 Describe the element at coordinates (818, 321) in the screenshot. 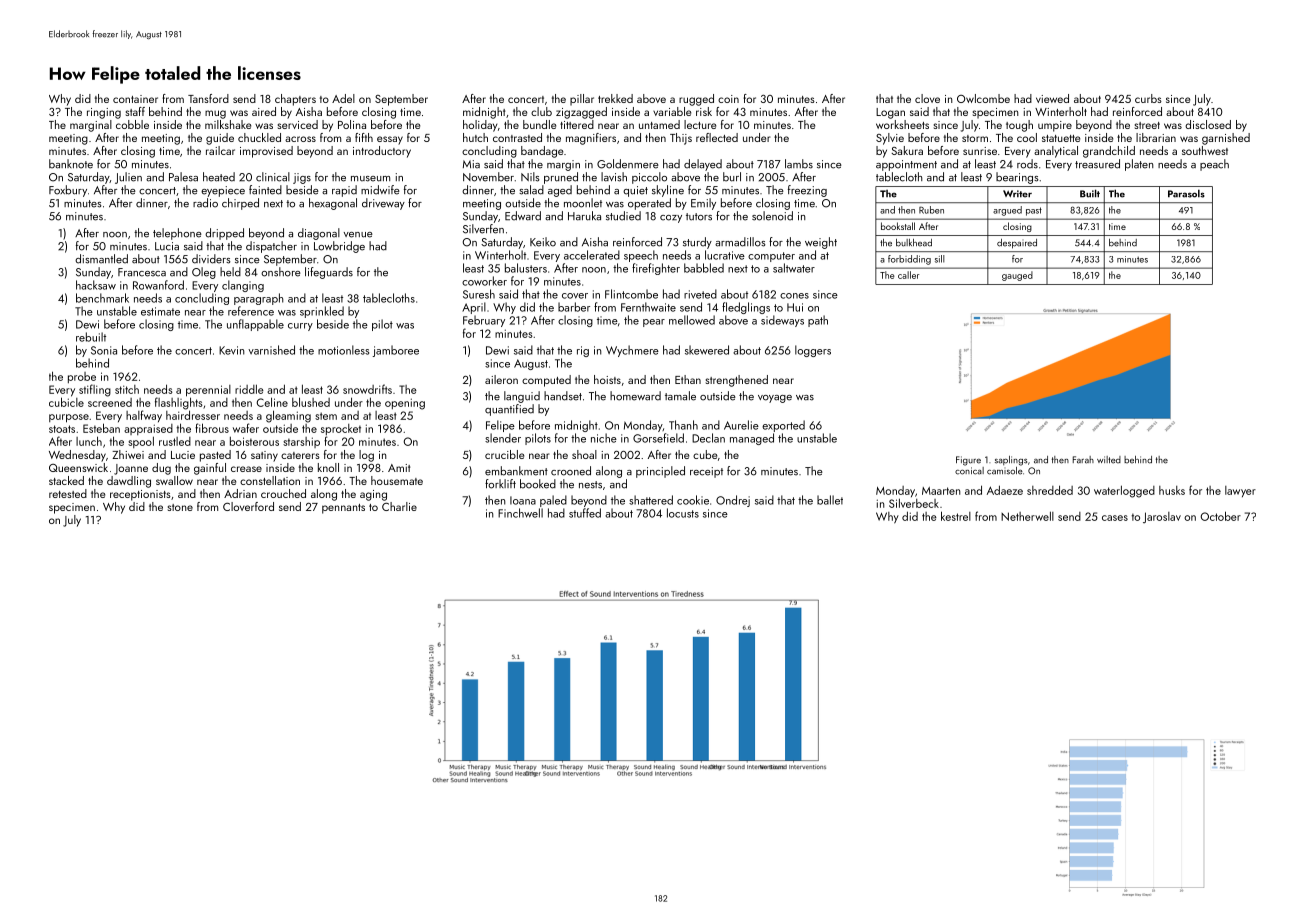

I see `path` at that location.
